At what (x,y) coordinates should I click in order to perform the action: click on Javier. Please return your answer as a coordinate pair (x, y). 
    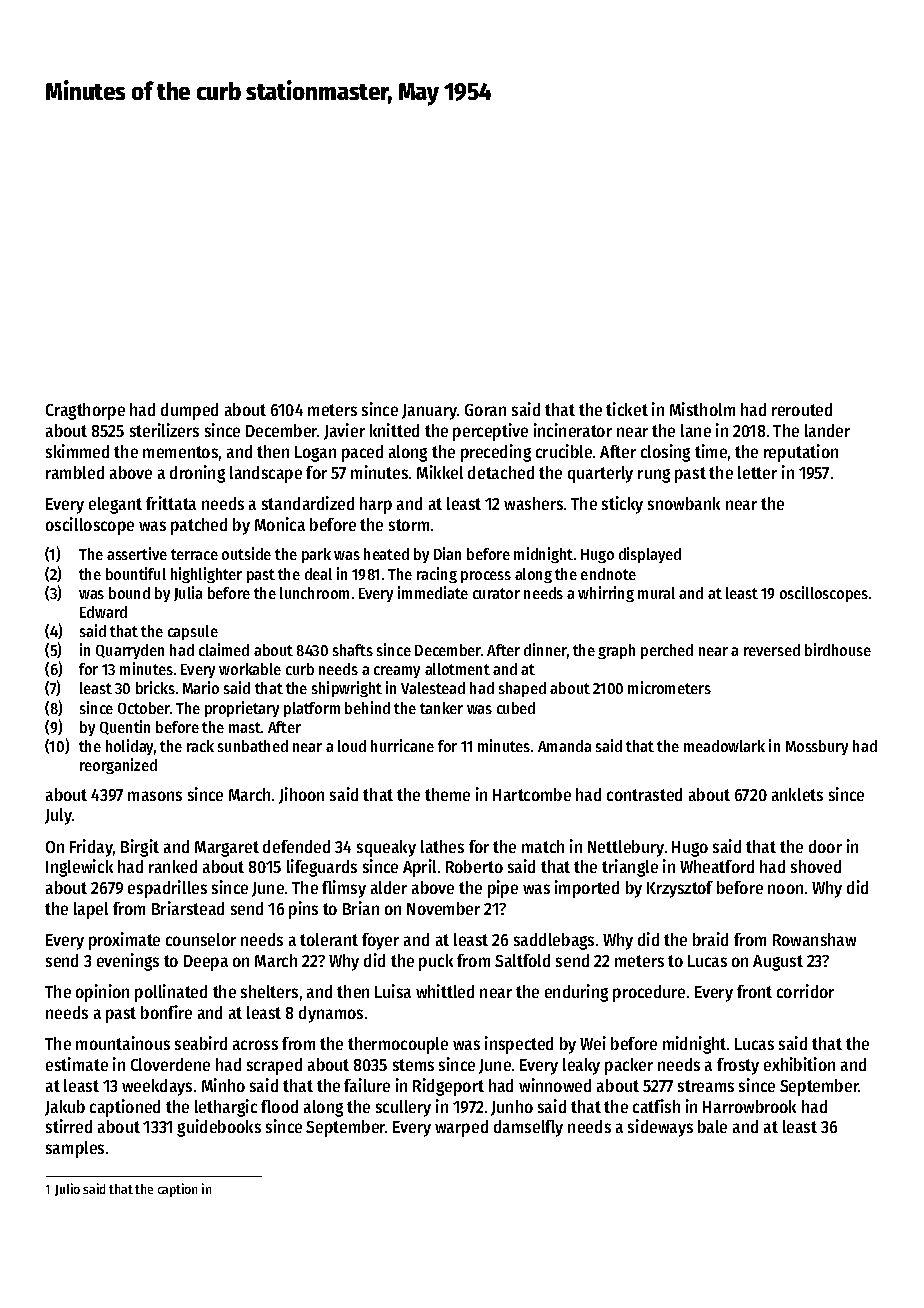
    Looking at the image, I should click on (344, 431).
